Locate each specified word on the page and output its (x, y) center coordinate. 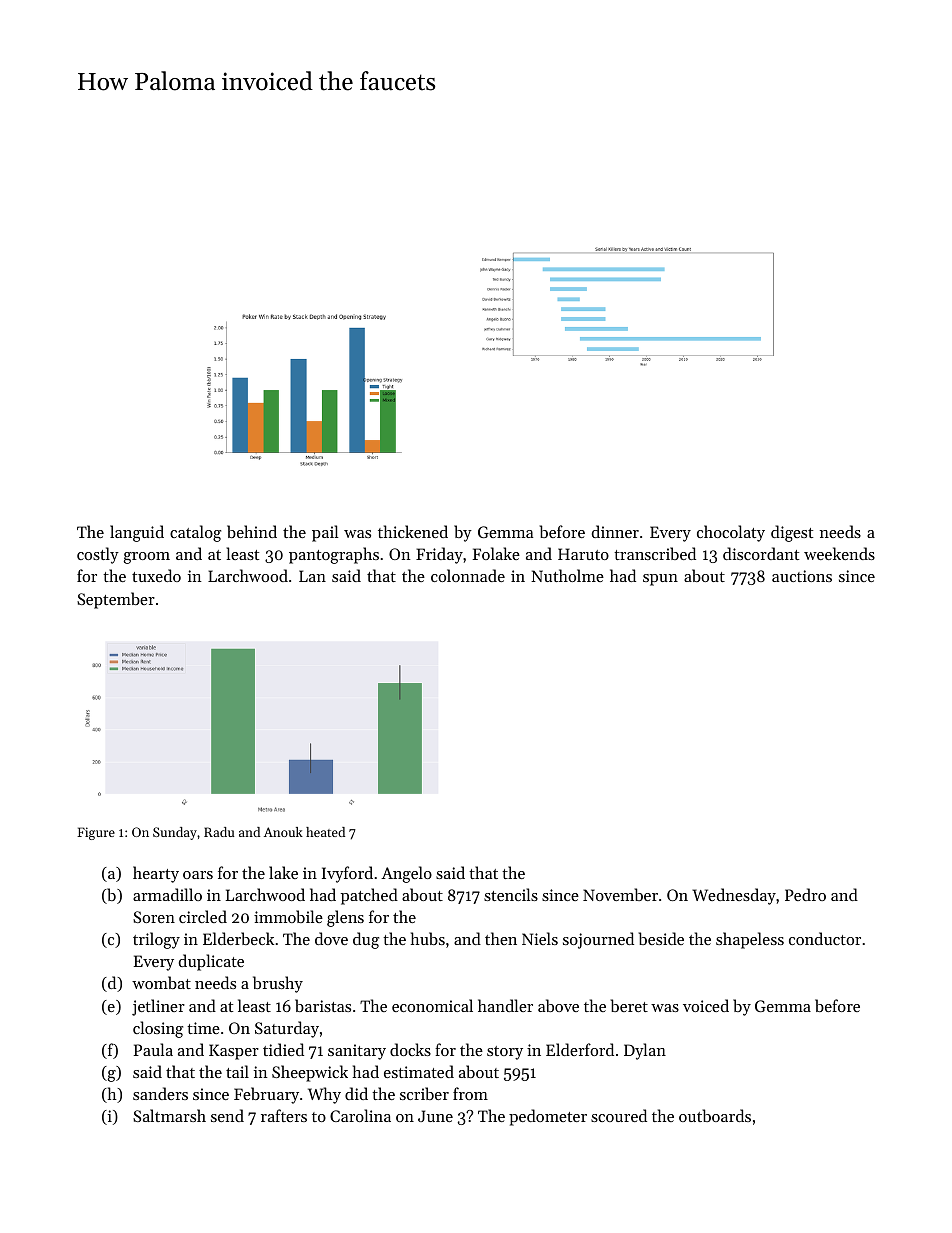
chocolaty (731, 533)
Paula (153, 1049)
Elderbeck (238, 938)
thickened (413, 531)
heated (325, 832)
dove (331, 938)
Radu (219, 832)
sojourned (598, 940)
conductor (825, 938)
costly (98, 555)
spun (660, 580)
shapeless (750, 940)
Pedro (805, 894)
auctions (802, 576)
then (501, 938)
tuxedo (156, 575)
